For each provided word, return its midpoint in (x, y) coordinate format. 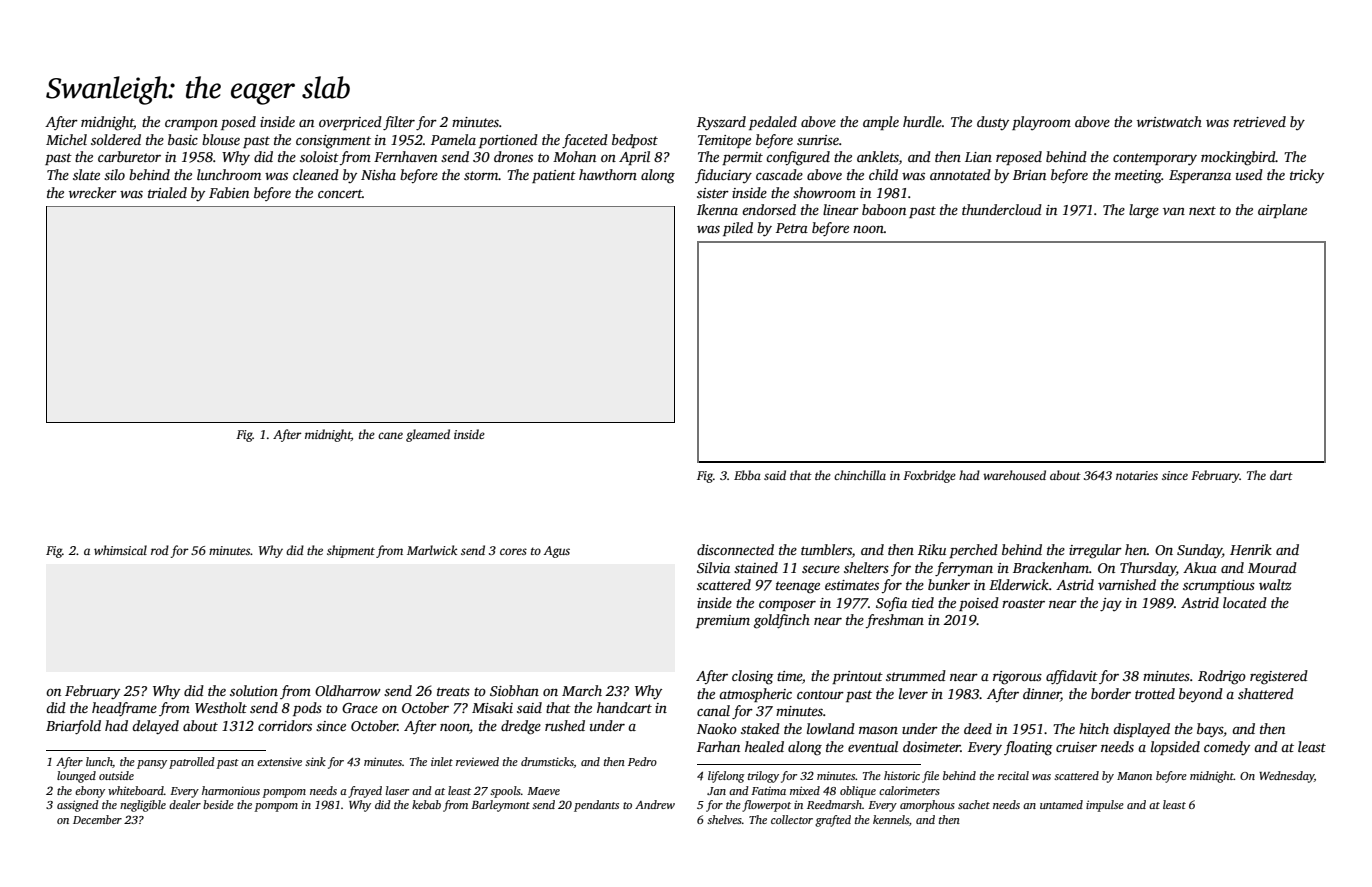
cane (390, 435)
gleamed (428, 435)
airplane (1282, 211)
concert (340, 193)
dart (1281, 475)
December (97, 819)
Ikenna (717, 209)
